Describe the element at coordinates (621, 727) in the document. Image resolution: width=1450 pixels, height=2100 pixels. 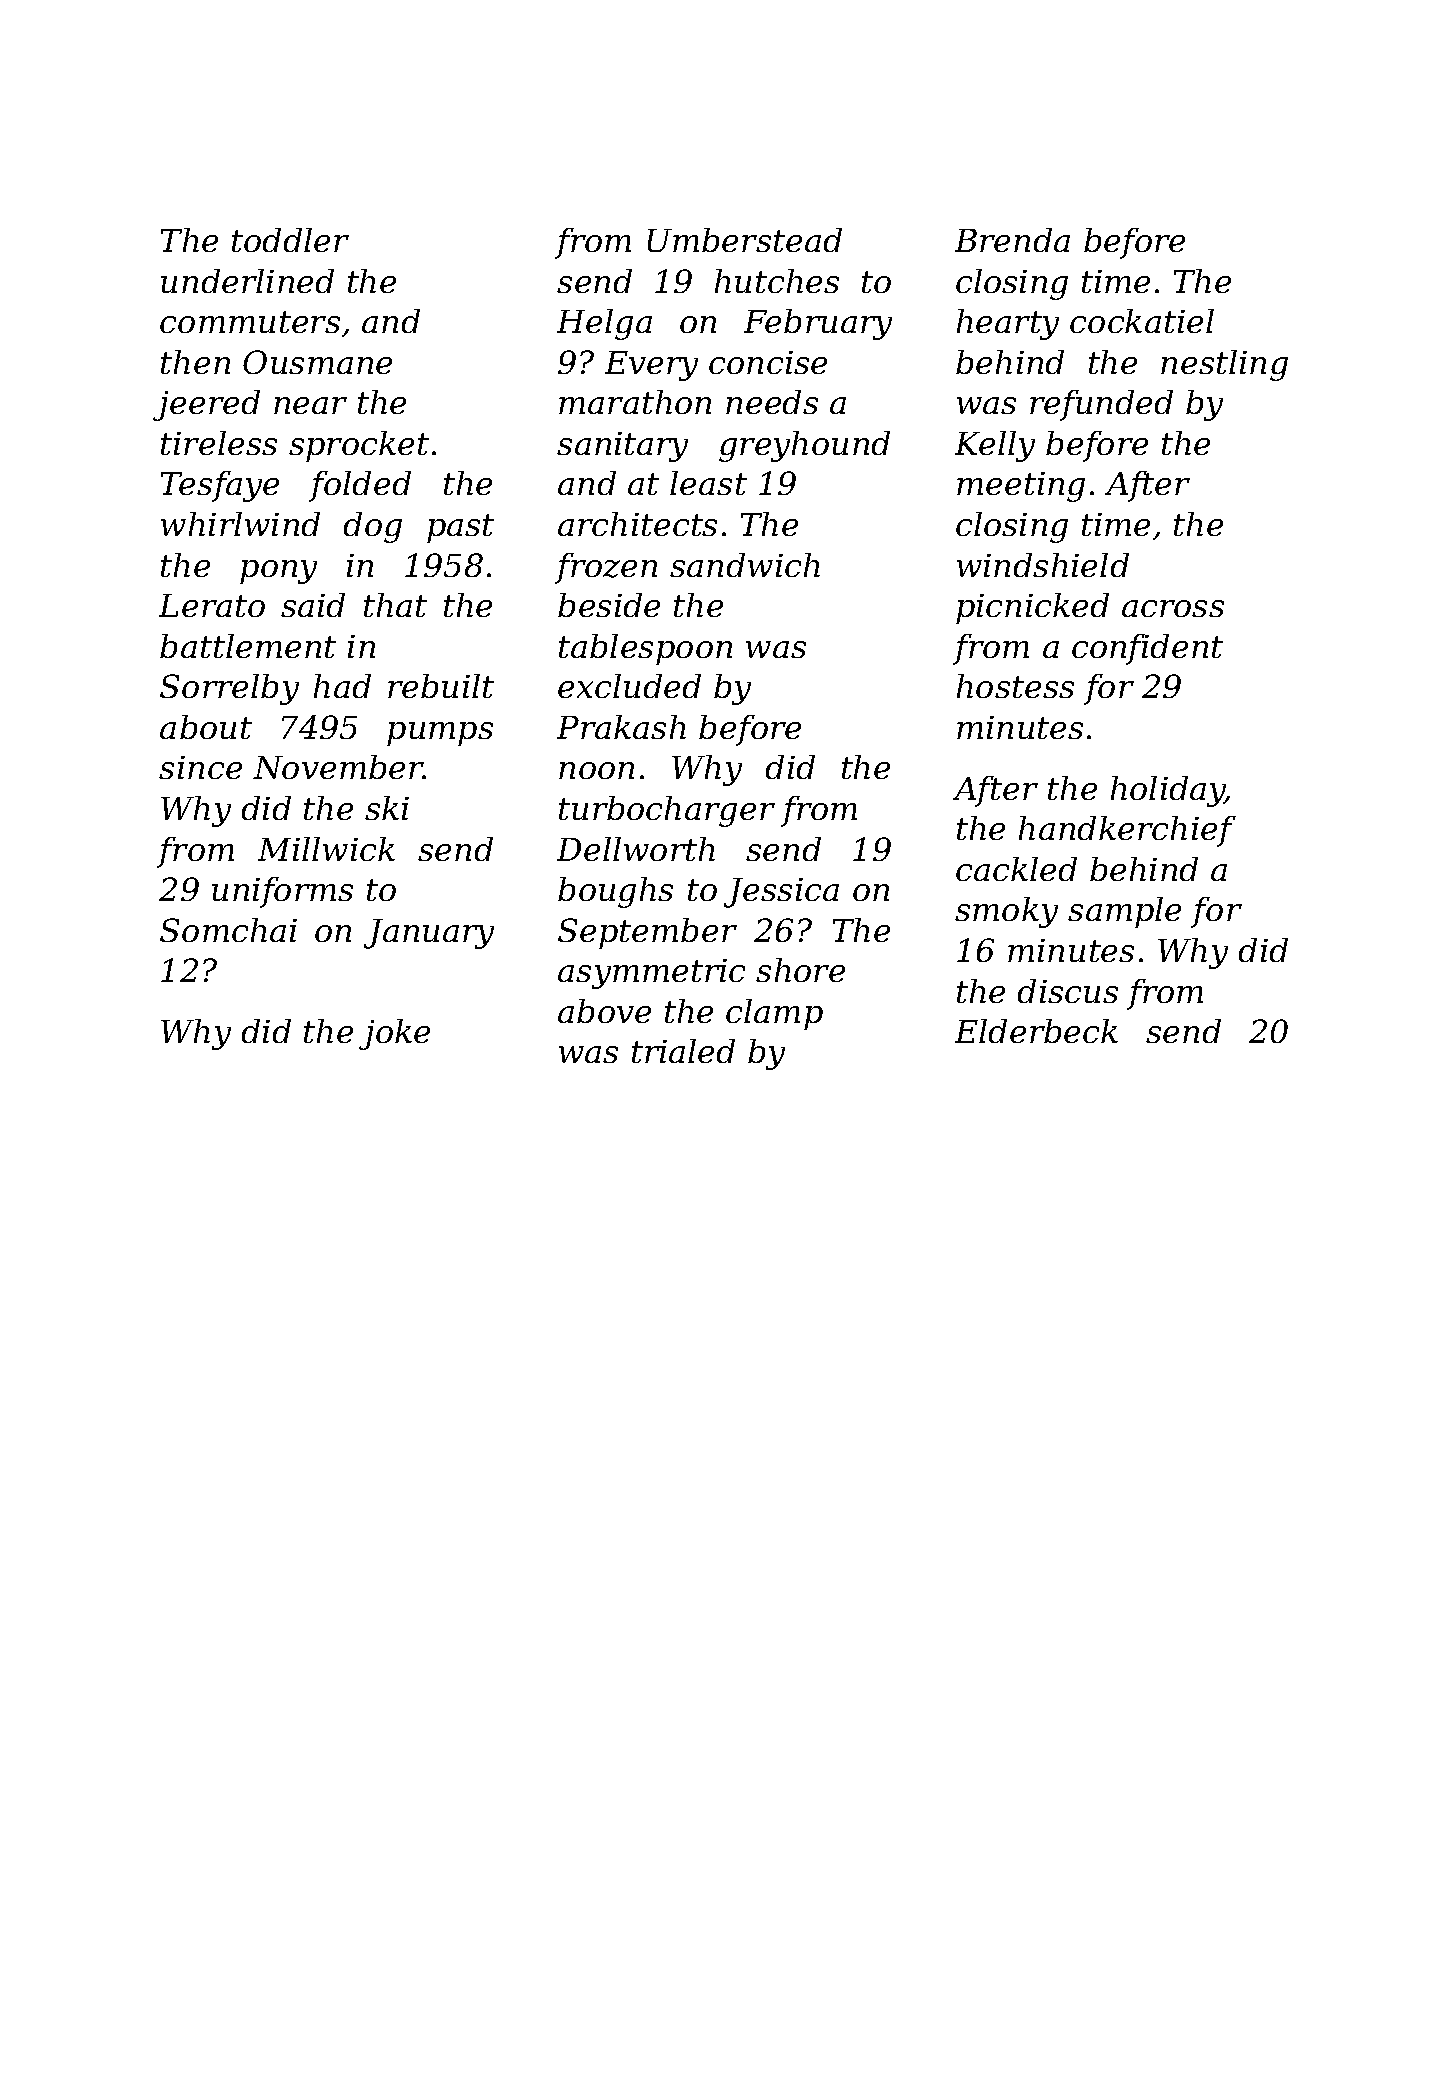
I see `Prakash` at that location.
